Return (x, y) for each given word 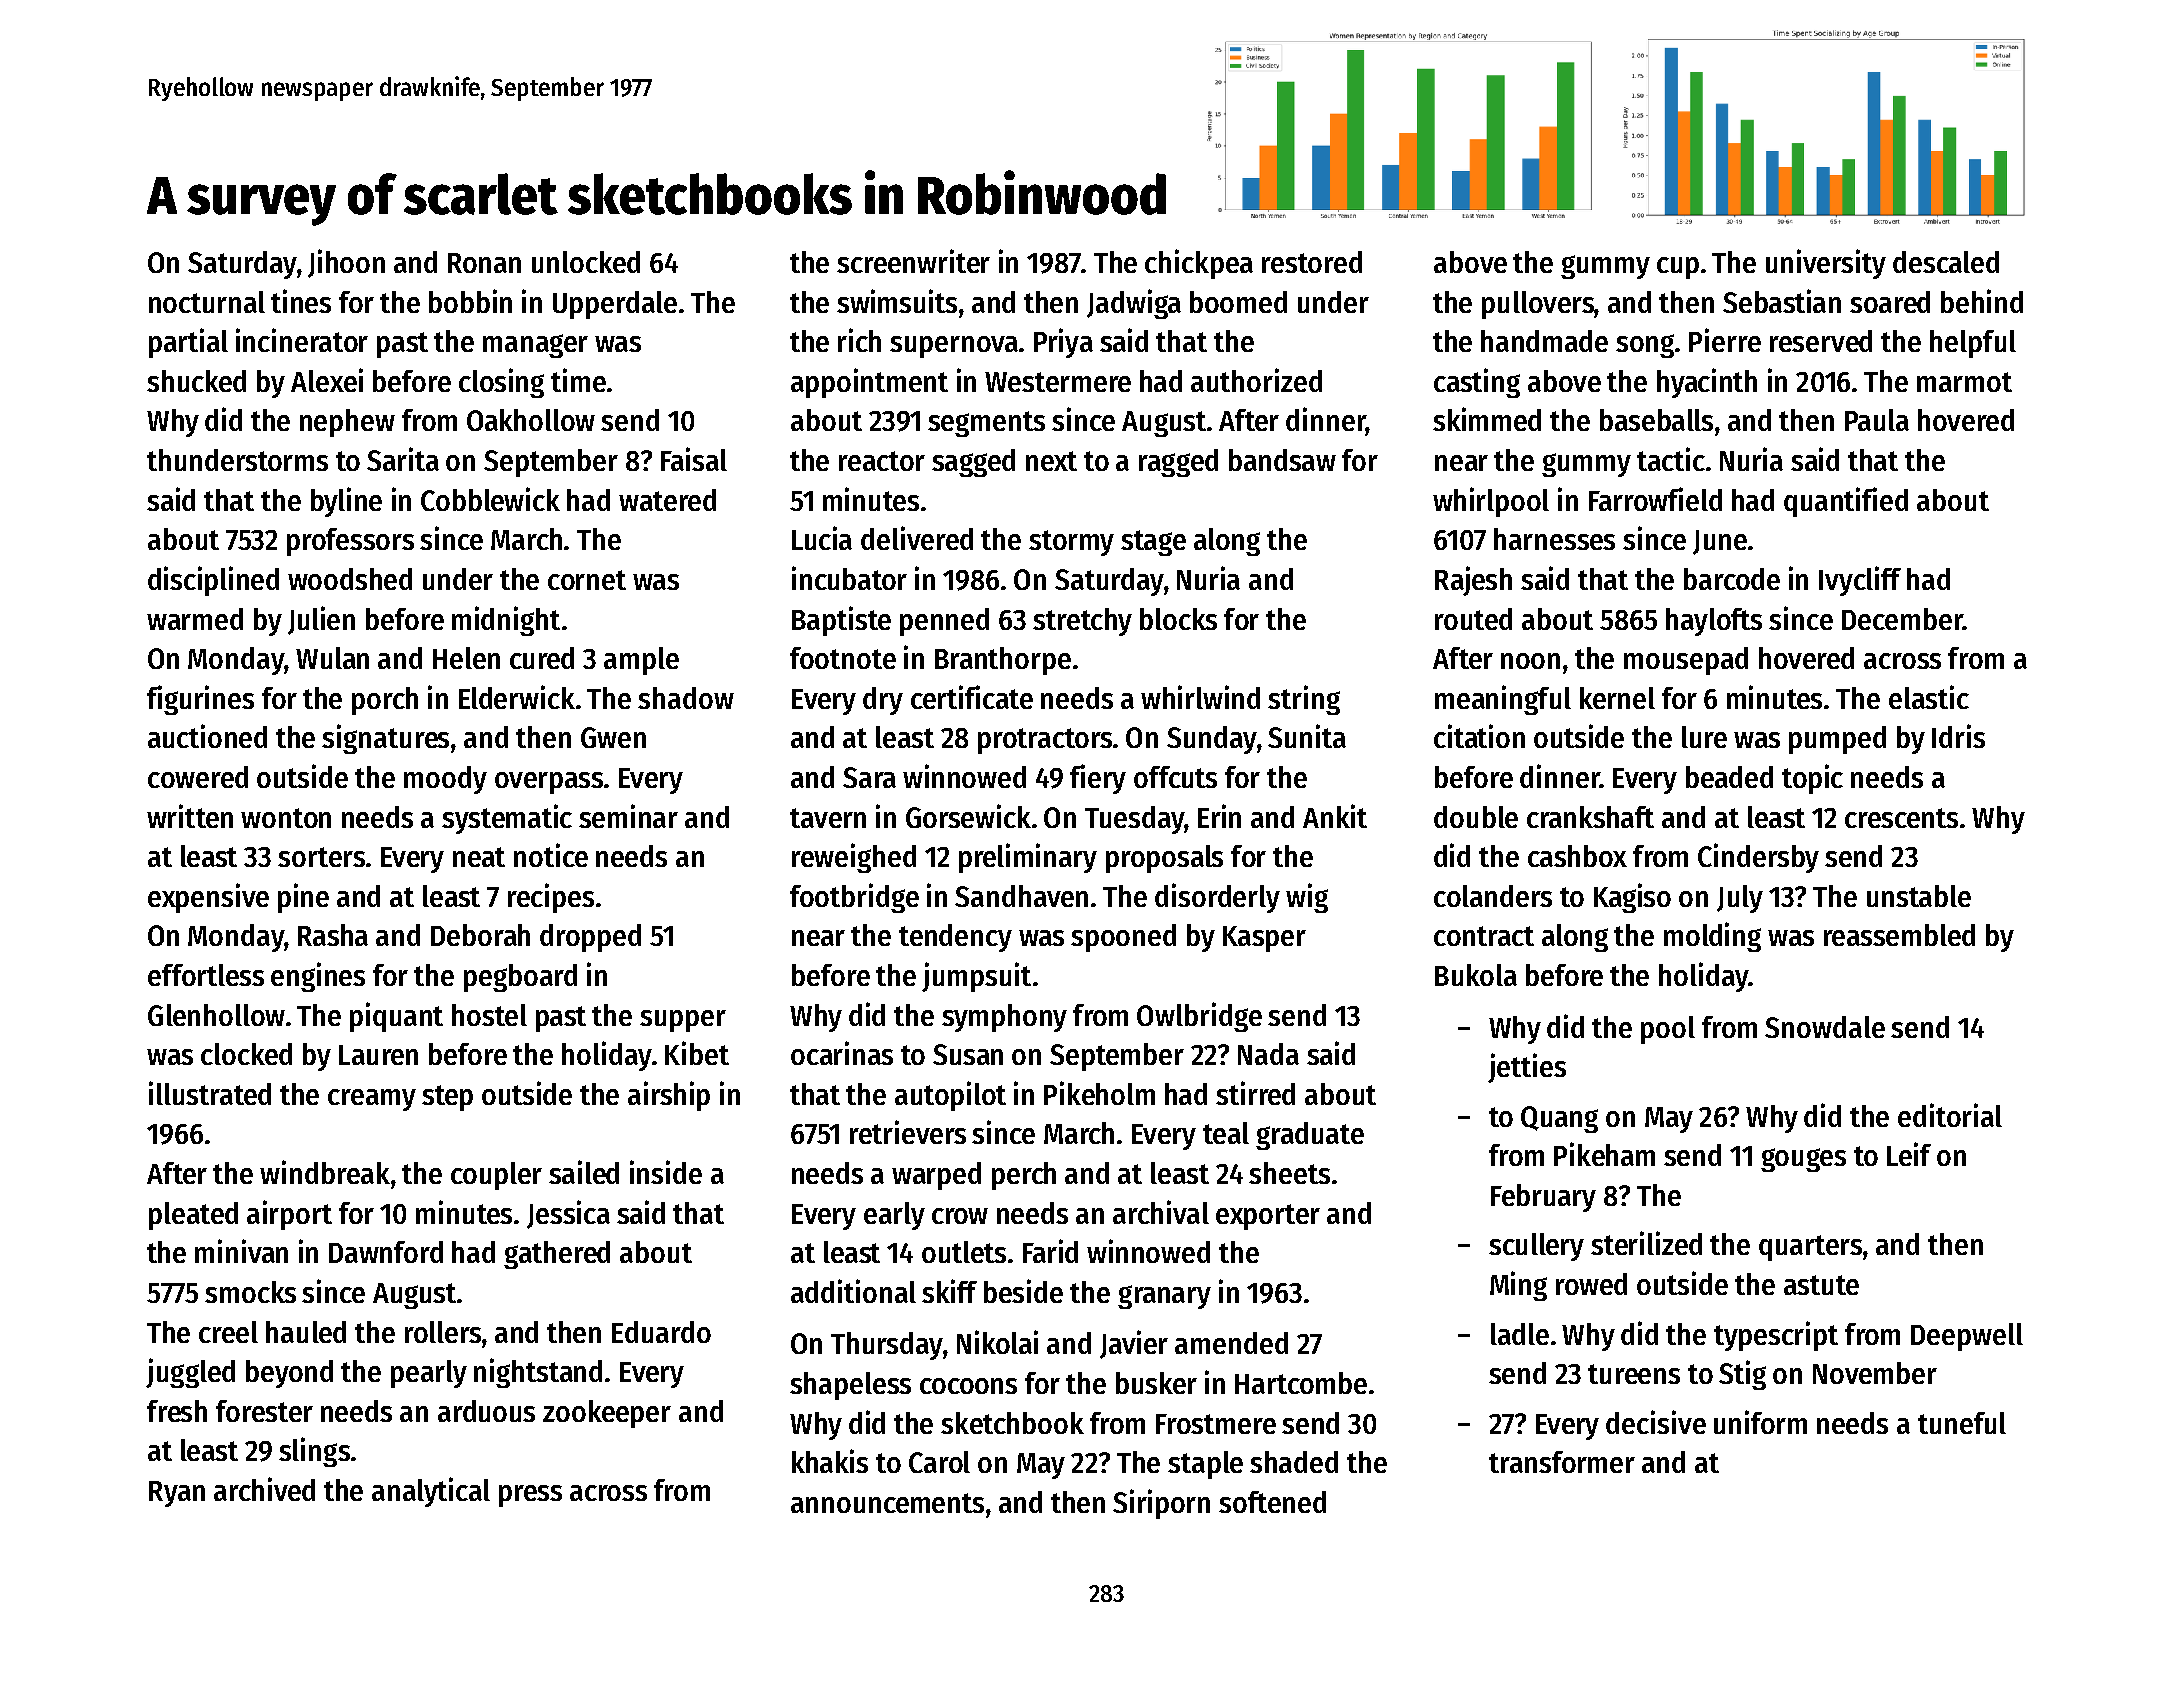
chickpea (1199, 264)
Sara (869, 777)
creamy (372, 1100)
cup (1678, 268)
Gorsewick (968, 816)
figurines (200, 700)
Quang (1559, 1119)
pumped (1837, 740)
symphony (1004, 1018)
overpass (549, 783)
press (530, 1496)
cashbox (1577, 856)
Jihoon (346, 263)
